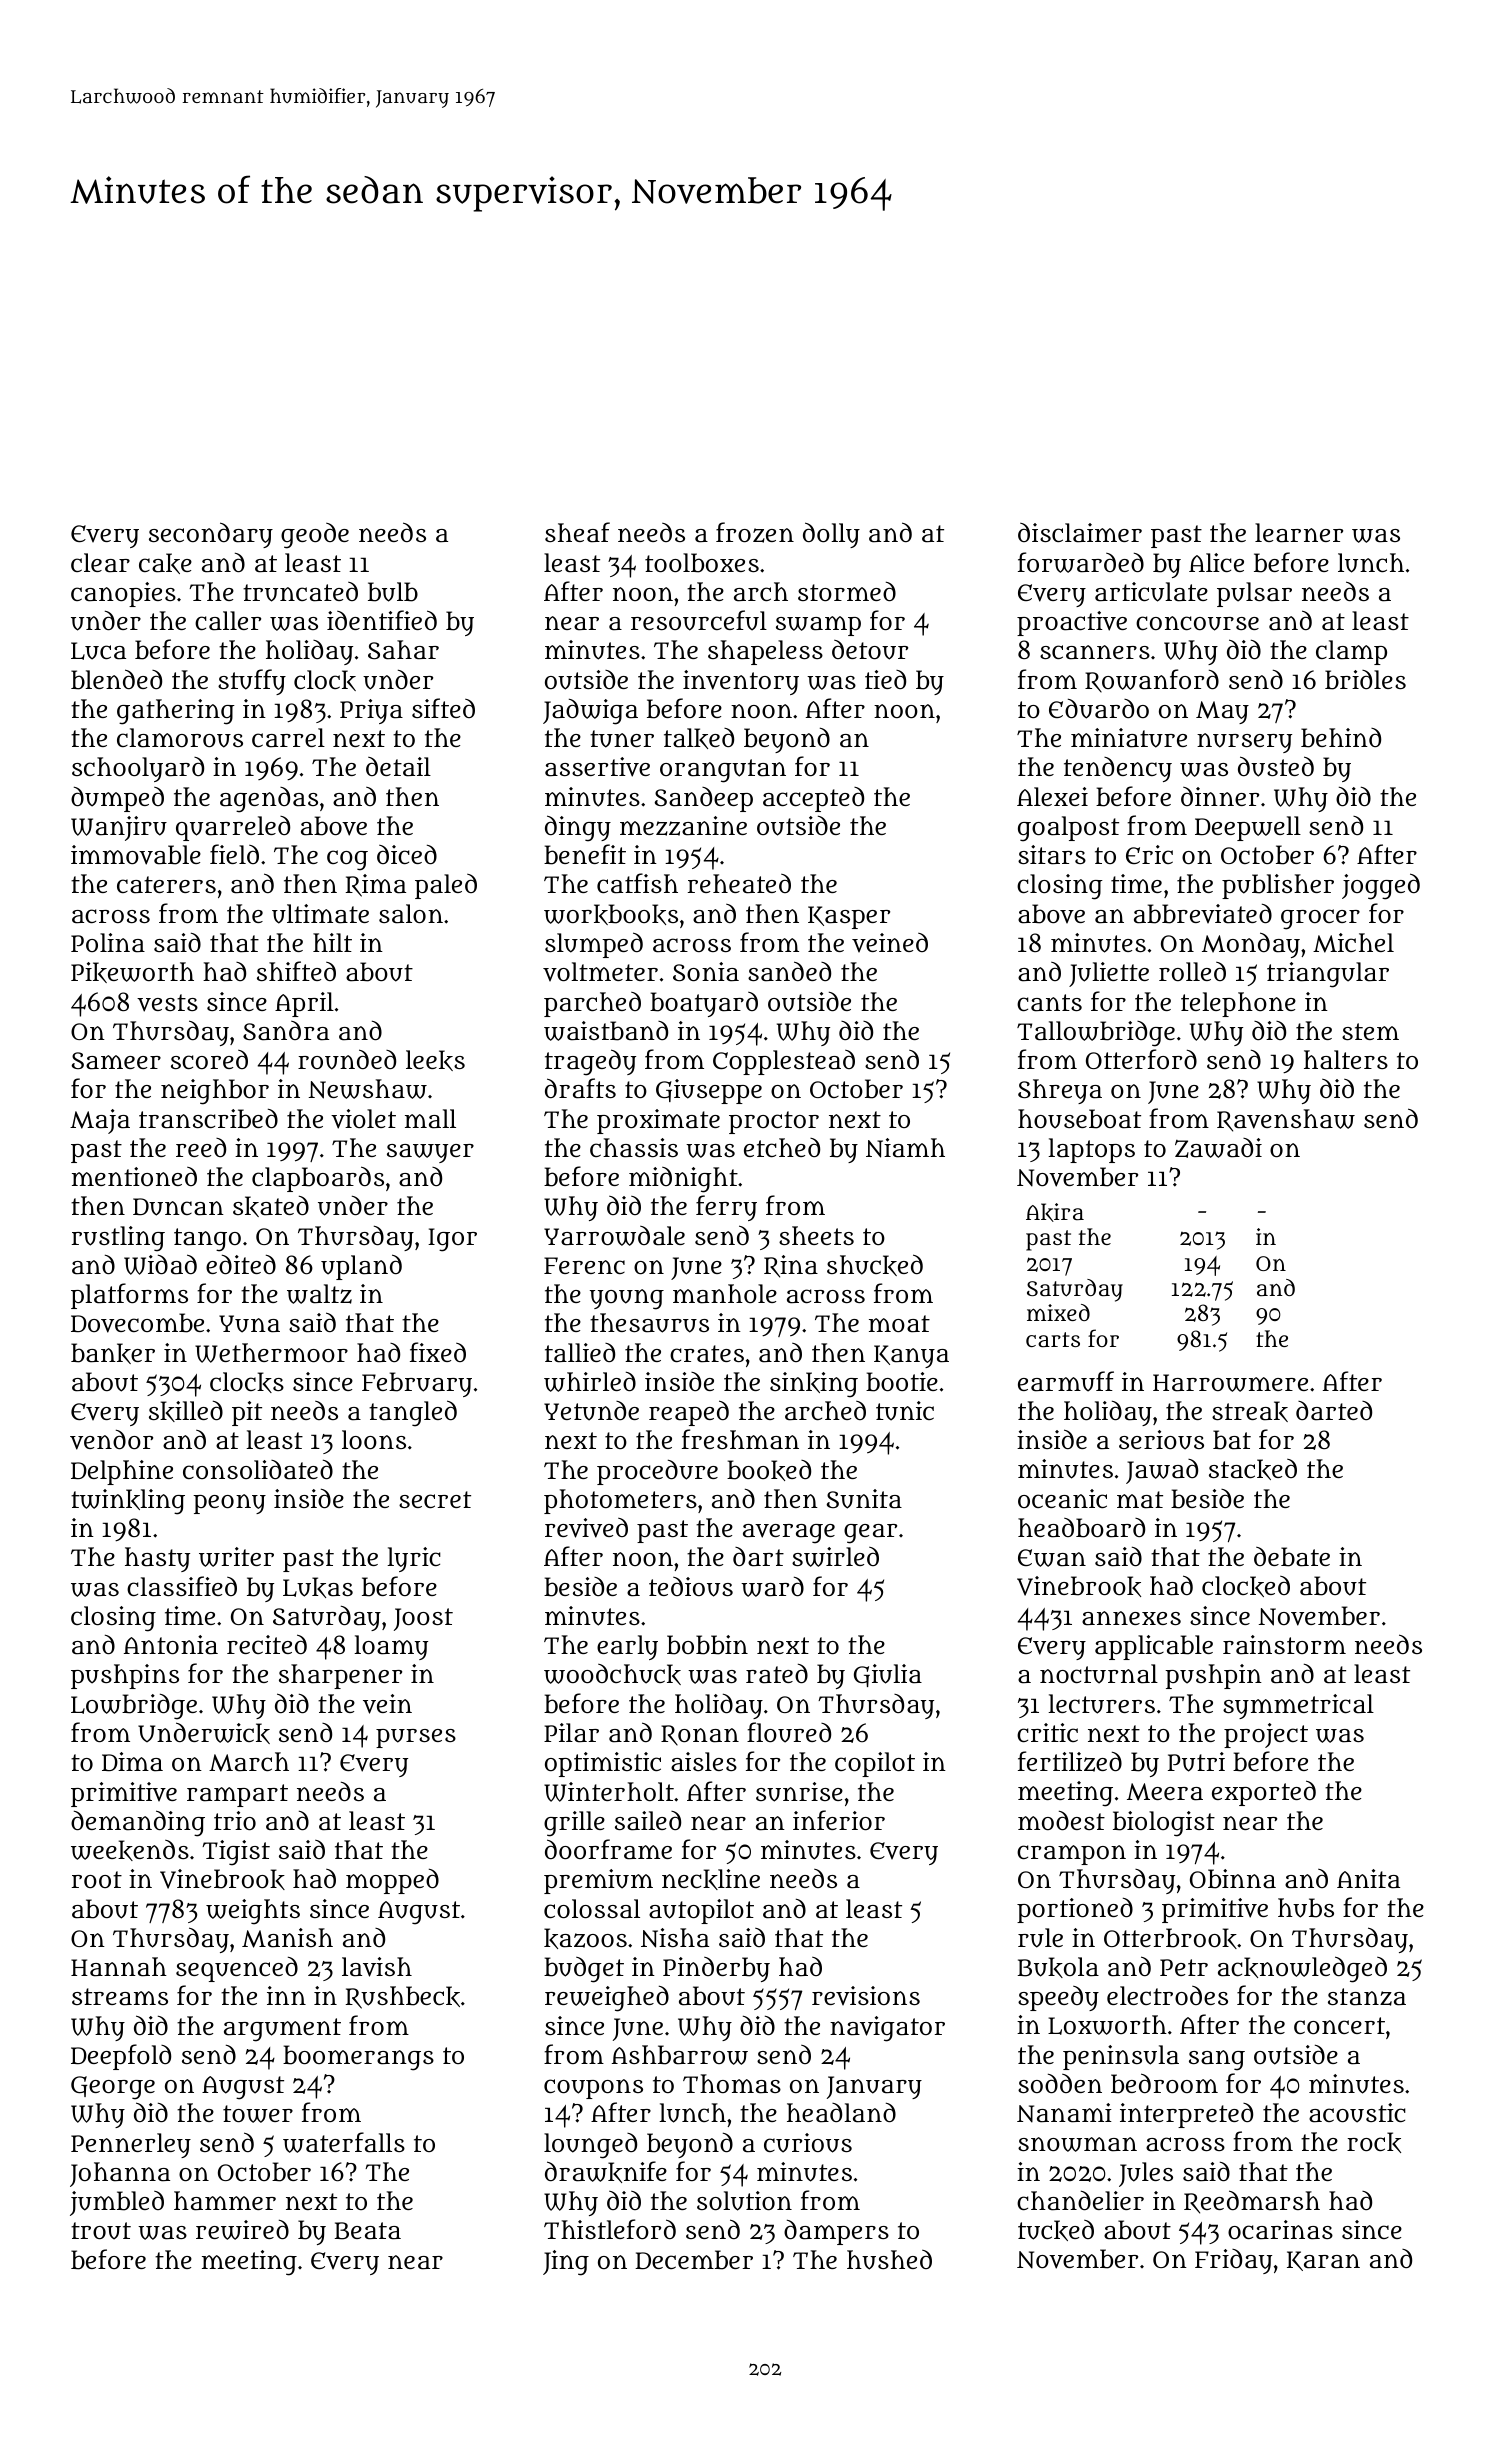  What do you see at coordinates (392, 1881) in the screenshot?
I see `mopped` at bounding box center [392, 1881].
